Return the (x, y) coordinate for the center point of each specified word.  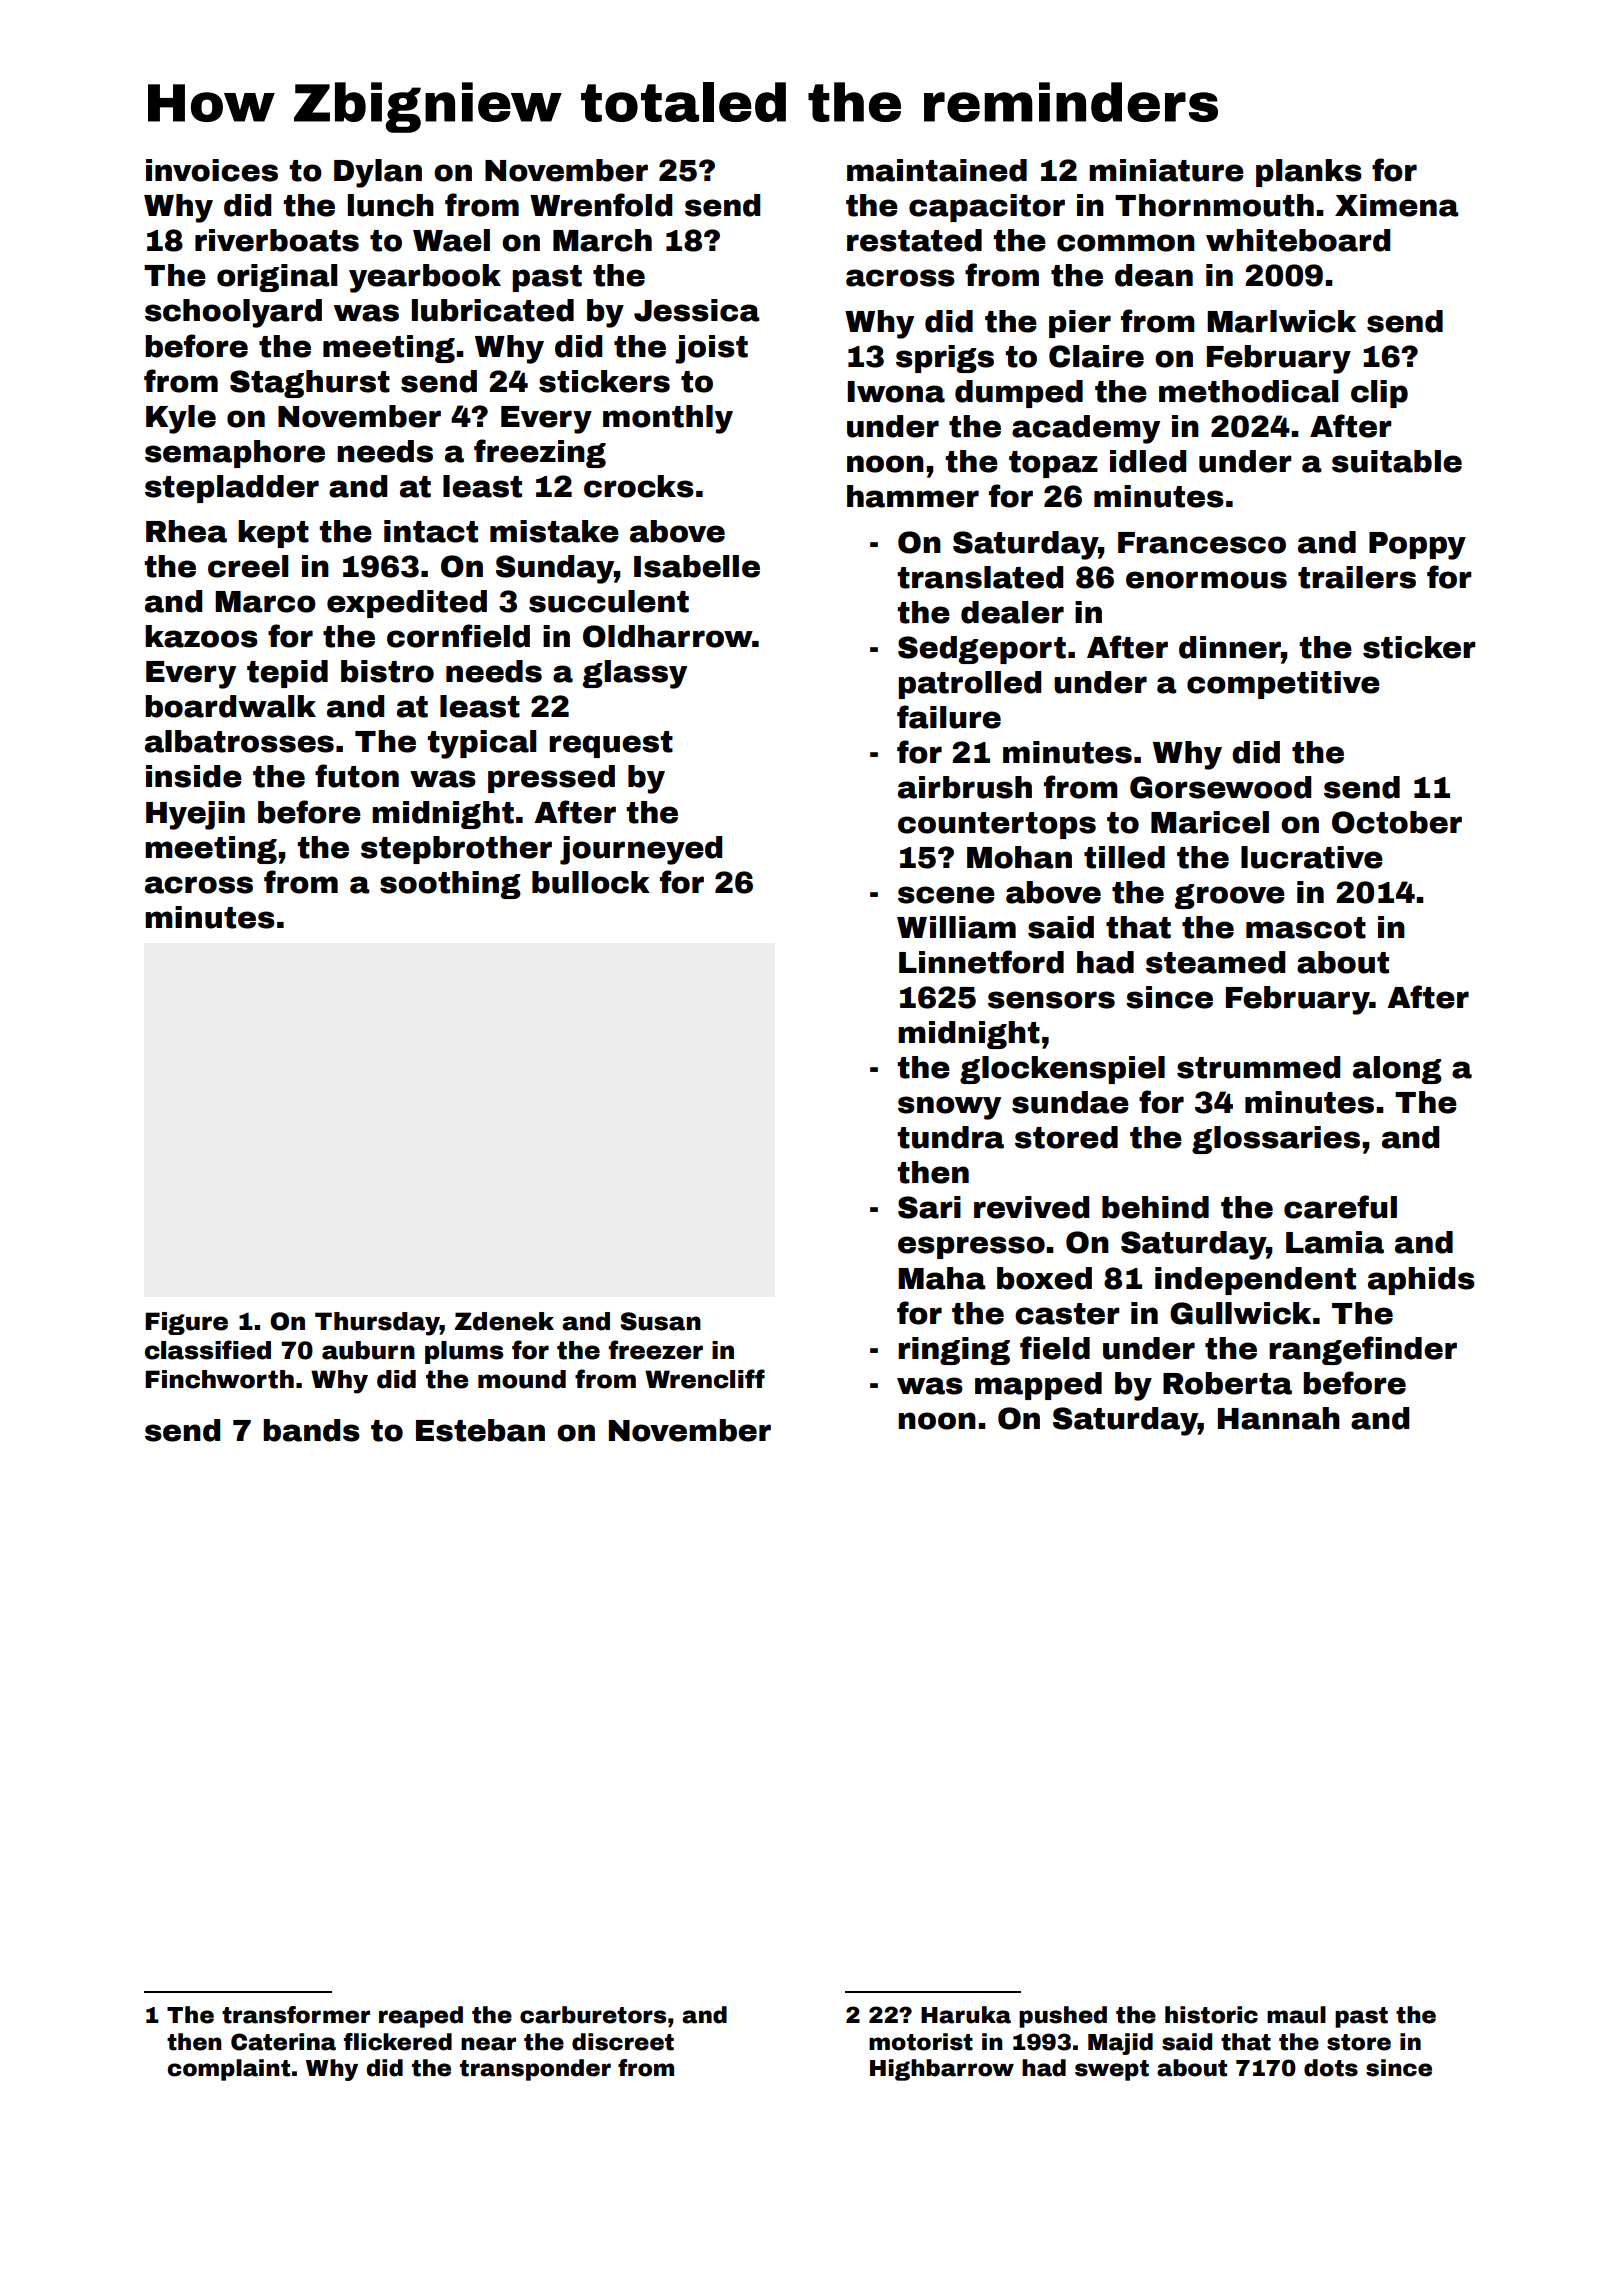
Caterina (283, 2042)
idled (1148, 461)
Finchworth (219, 1379)
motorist (921, 2042)
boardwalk (230, 706)
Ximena (1397, 205)
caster (1067, 1314)
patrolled (969, 685)
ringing (954, 1351)
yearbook (425, 278)
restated (914, 240)
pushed (1063, 2017)
